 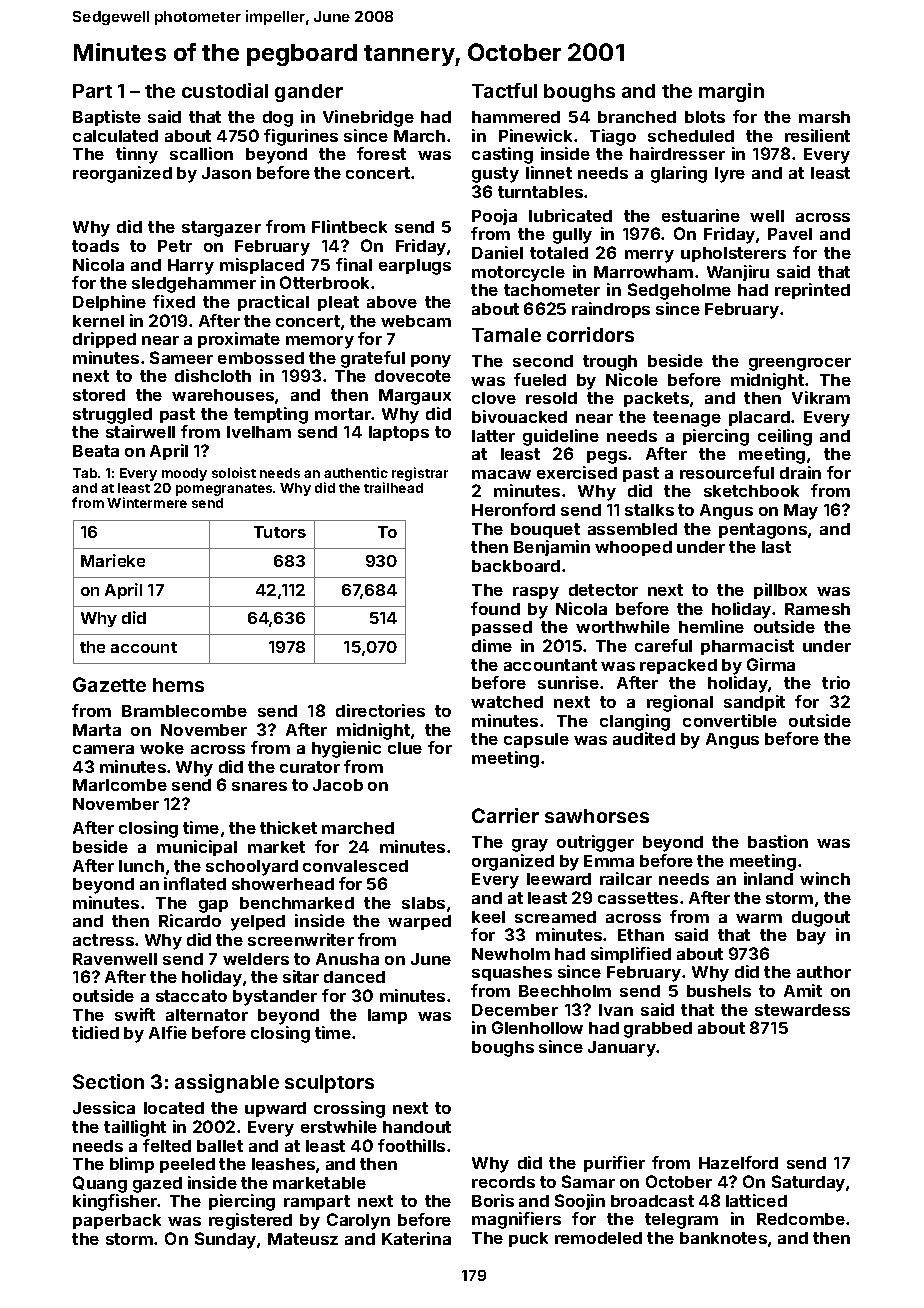 What do you see at coordinates (303, 1239) in the image?
I see `Mateusz` at bounding box center [303, 1239].
